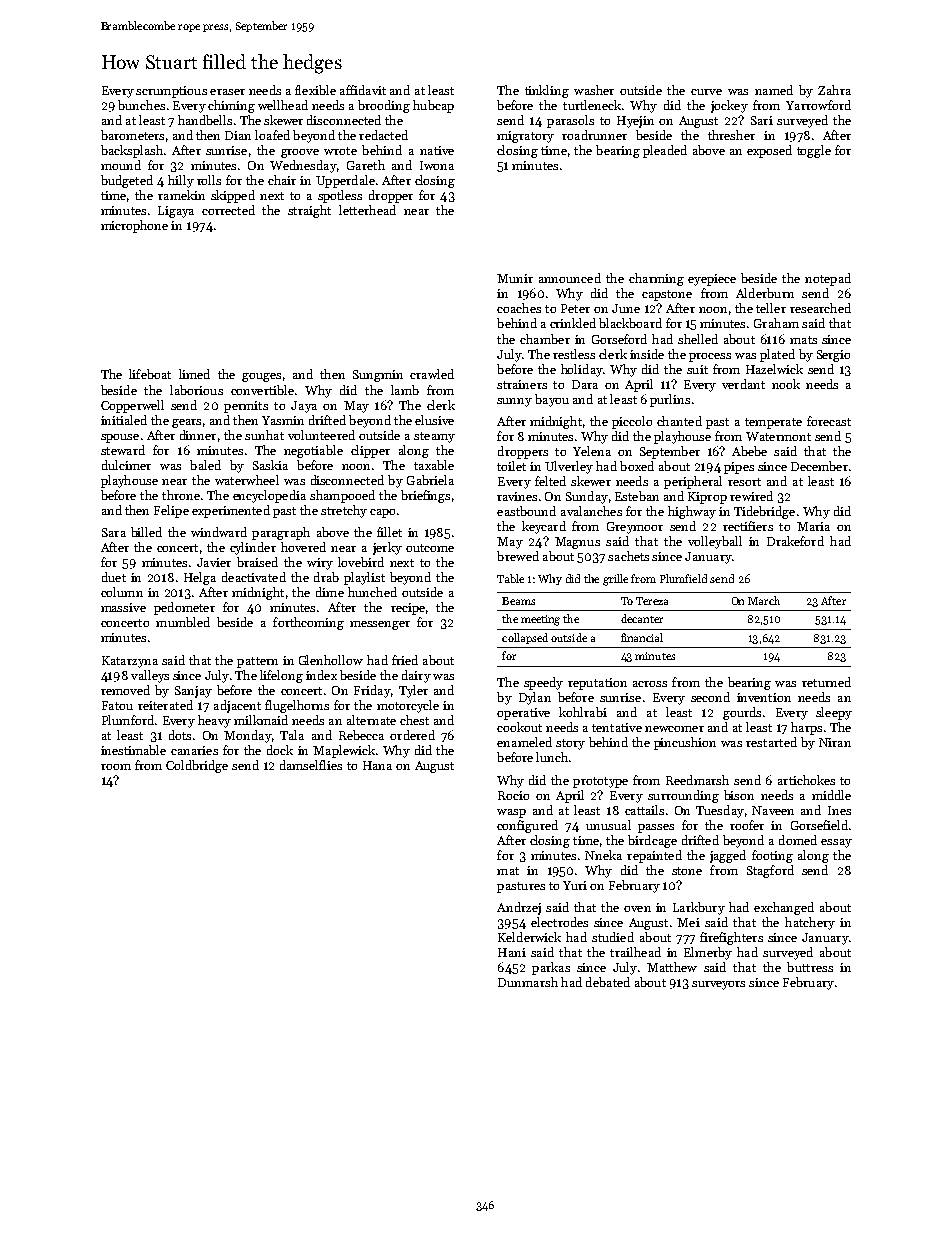  What do you see at coordinates (432, 374) in the image?
I see `crawled` at bounding box center [432, 374].
